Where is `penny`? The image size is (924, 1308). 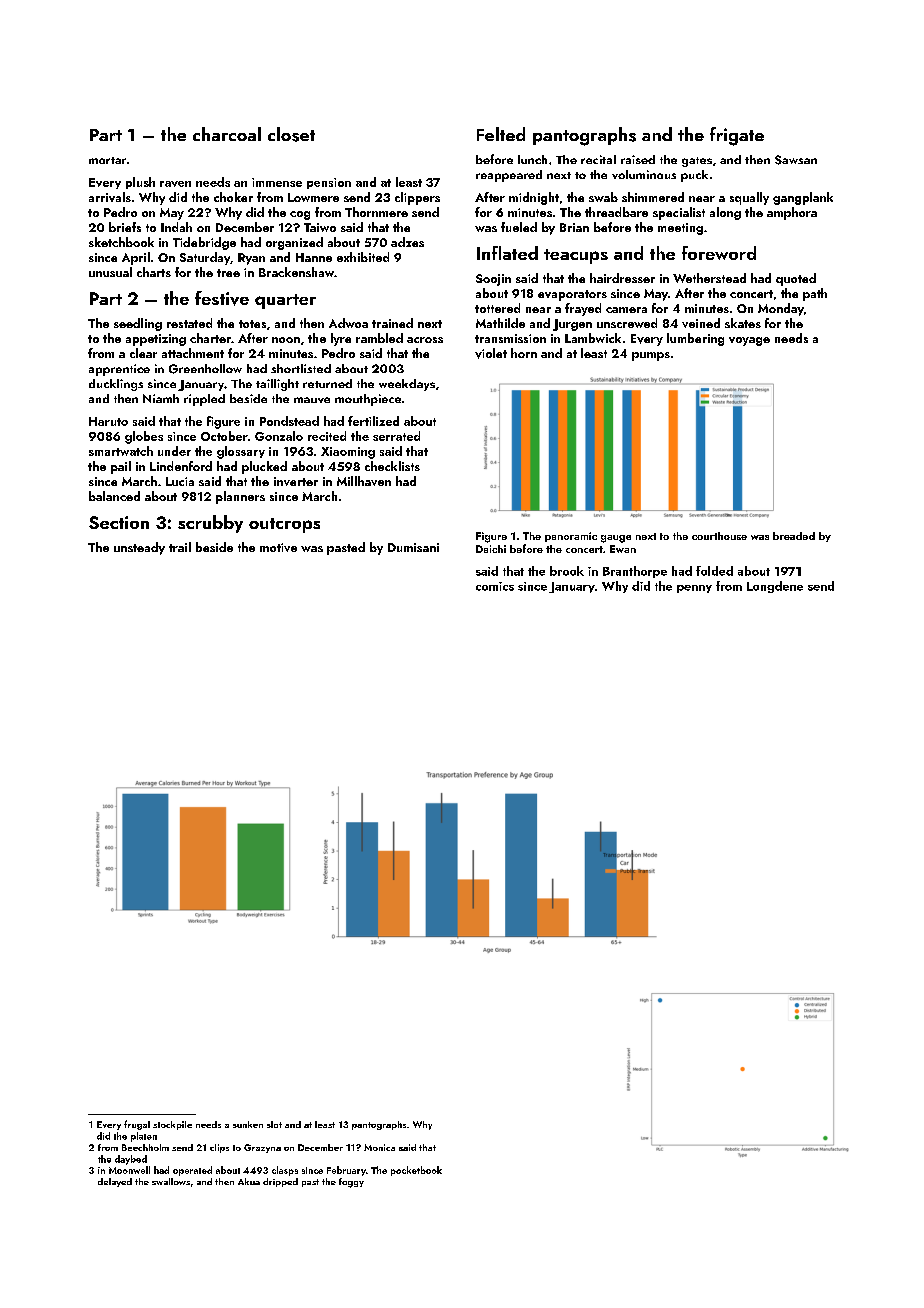
penny is located at coordinates (694, 589).
